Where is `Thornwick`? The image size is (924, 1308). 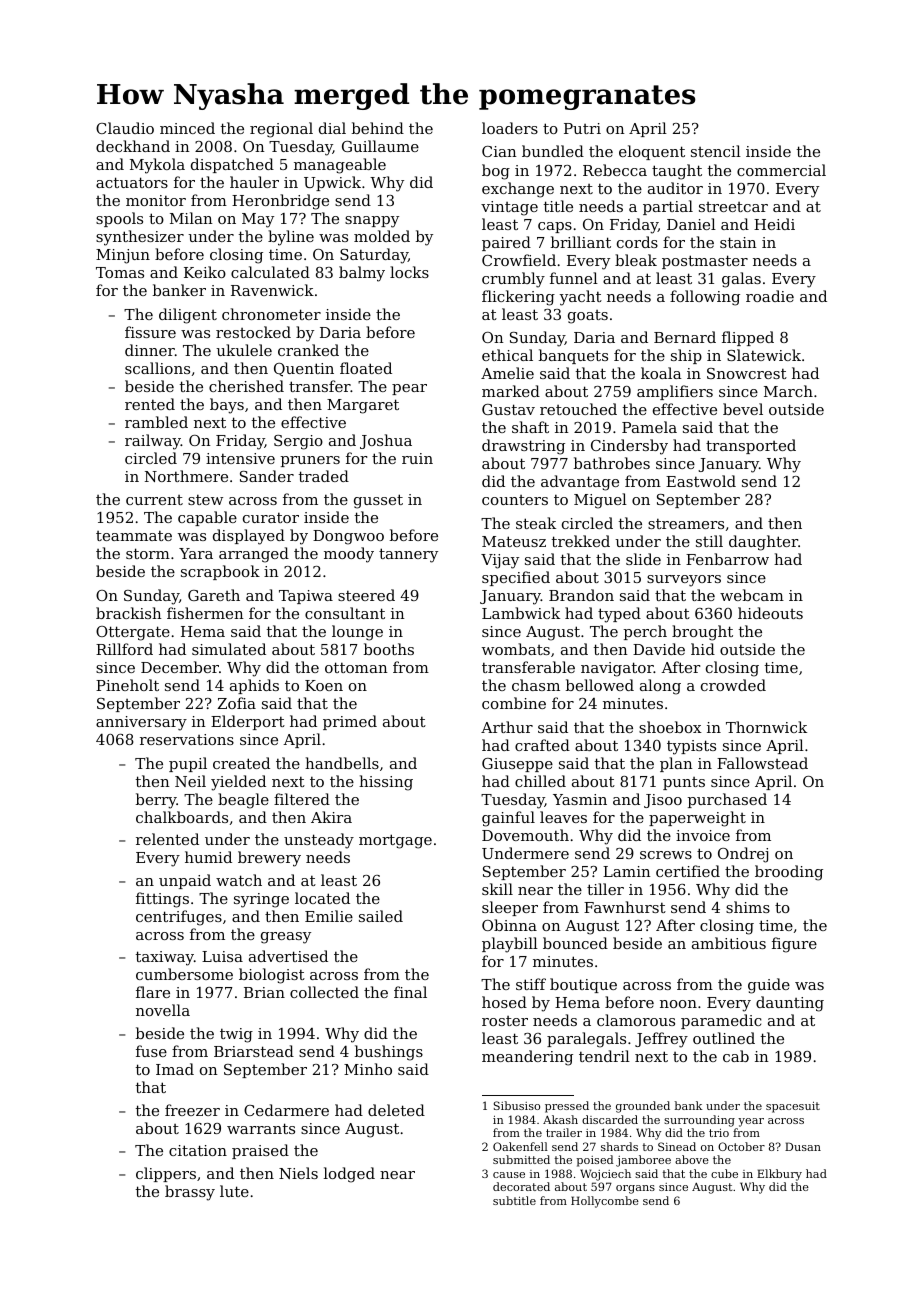
Thornwick is located at coordinates (766, 727).
